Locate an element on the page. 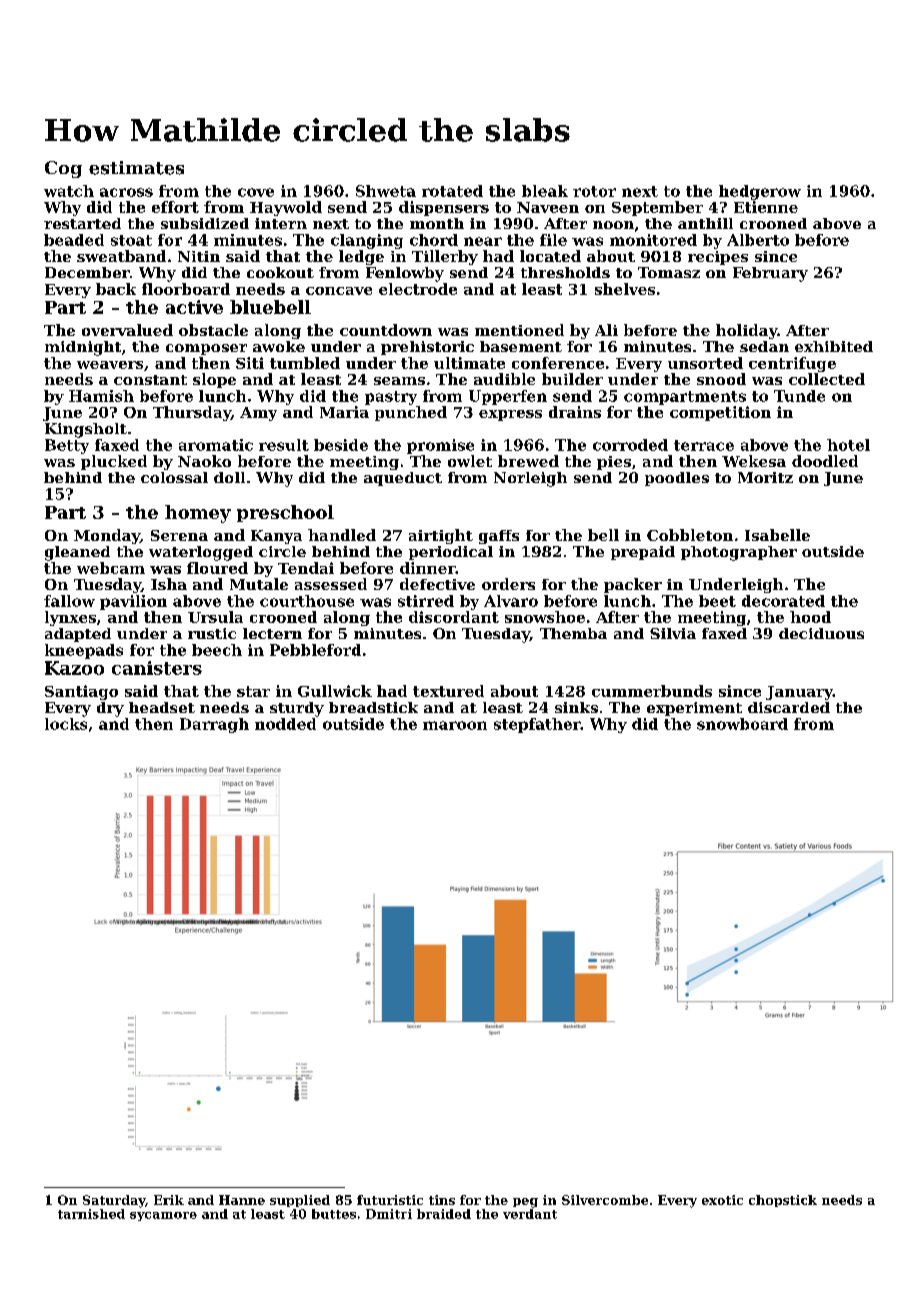  plucked is located at coordinates (114, 462).
